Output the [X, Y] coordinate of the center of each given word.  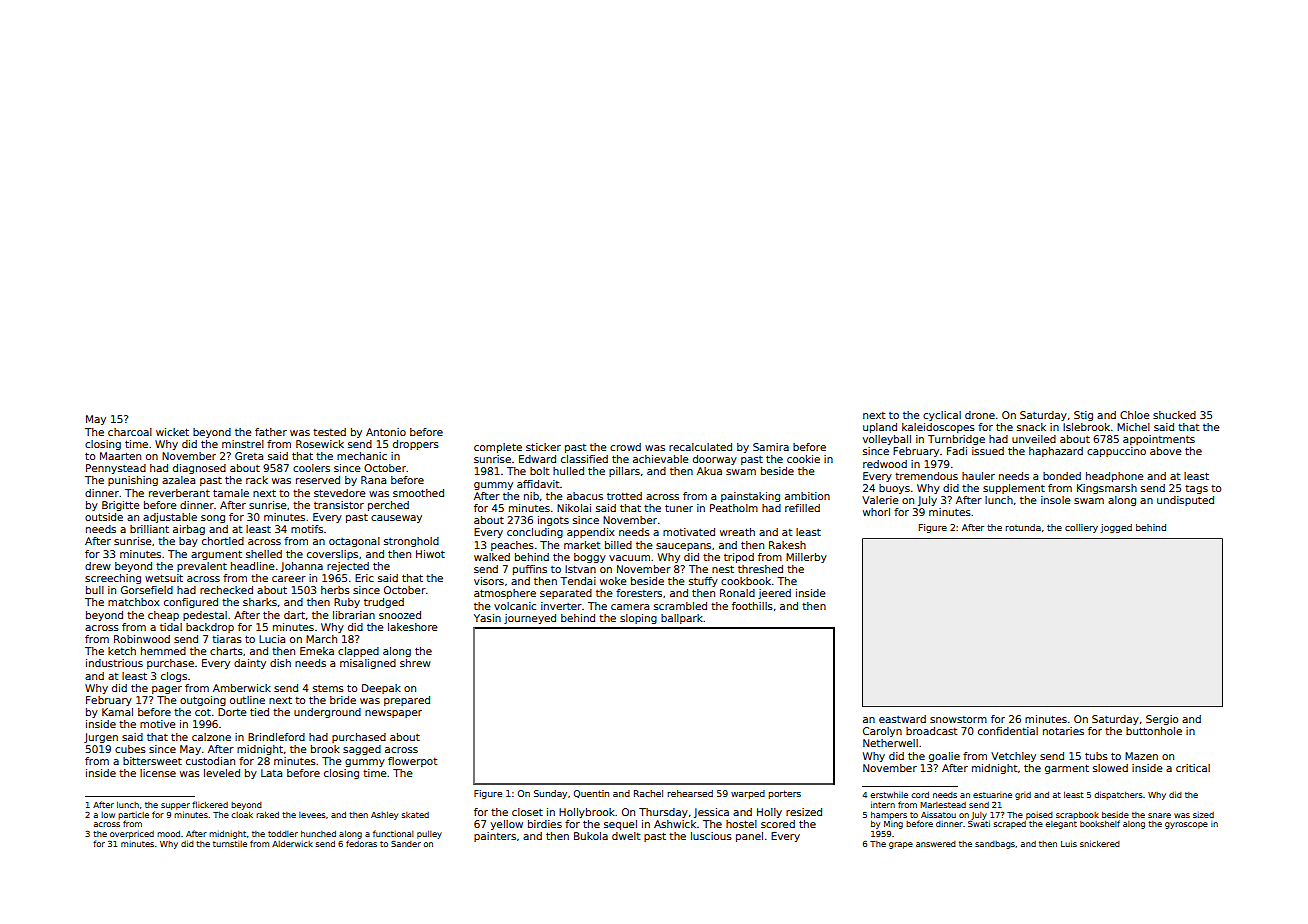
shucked [1174, 415]
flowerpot [412, 762]
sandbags [995, 845]
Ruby [347, 603]
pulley [429, 834]
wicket [172, 432]
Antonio [386, 432]
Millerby [806, 558]
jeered [774, 594]
